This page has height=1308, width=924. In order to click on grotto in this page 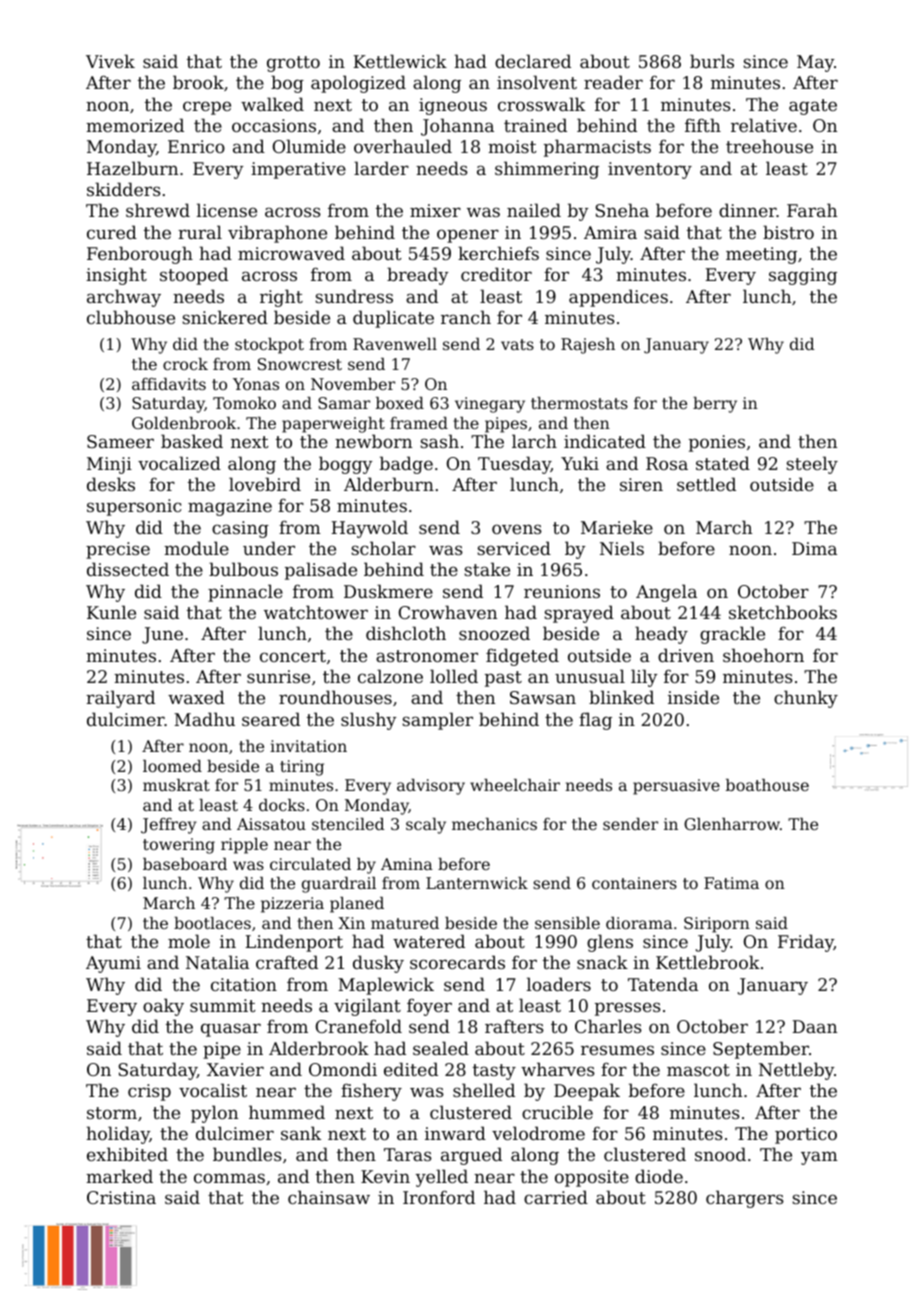, I will do `click(293, 64)`.
